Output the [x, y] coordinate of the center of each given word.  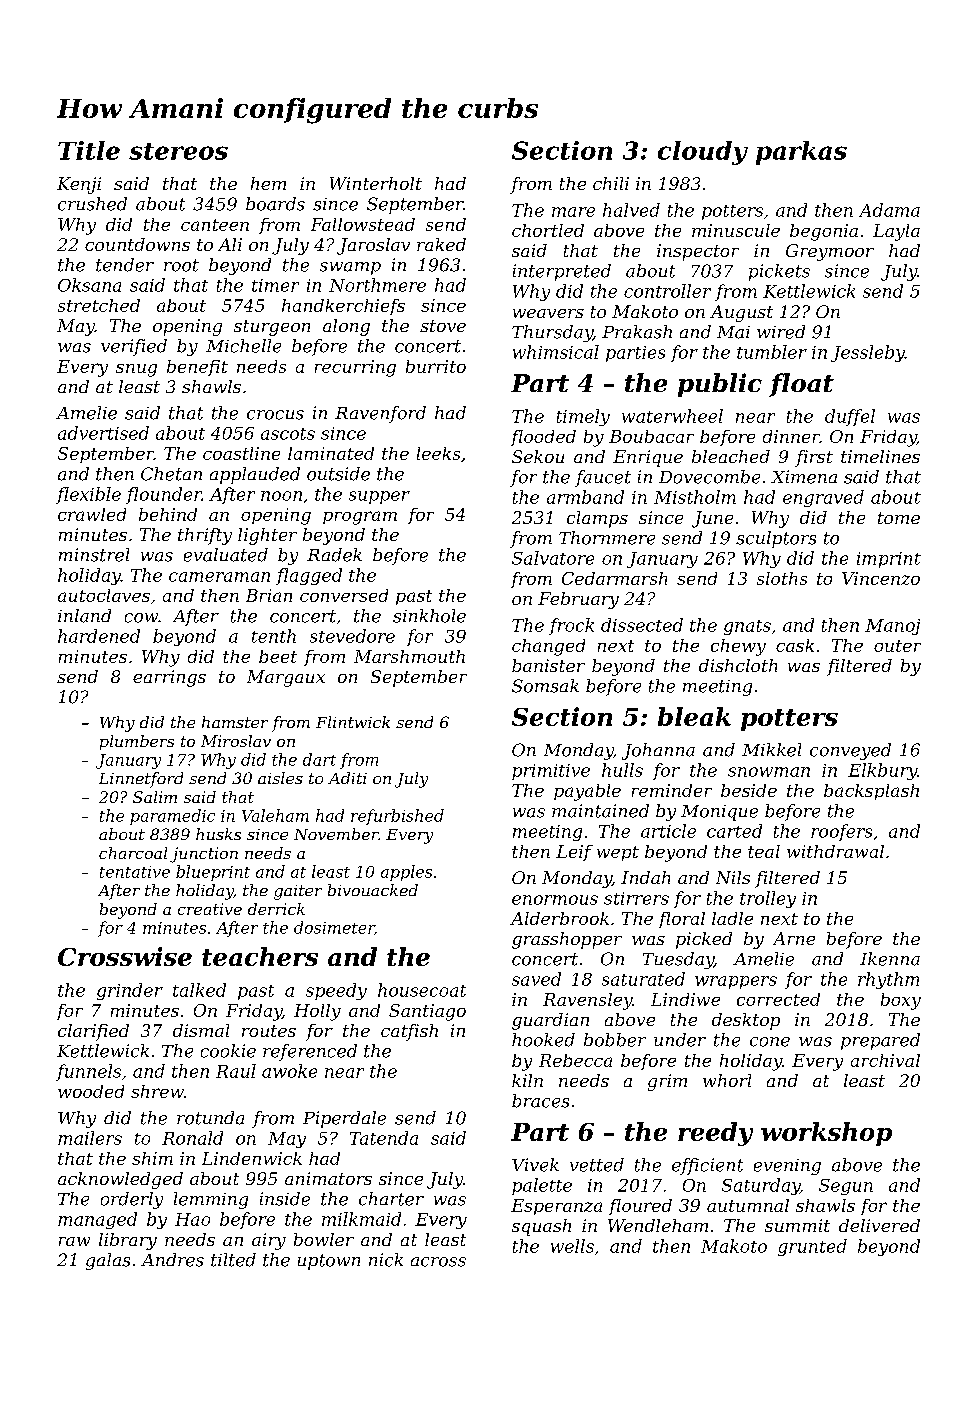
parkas [801, 153]
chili [611, 183]
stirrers [636, 898]
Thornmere [607, 538]
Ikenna [890, 959]
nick [386, 1260]
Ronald [192, 1138]
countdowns [137, 244]
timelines [880, 456]
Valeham [275, 815]
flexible [88, 495]
